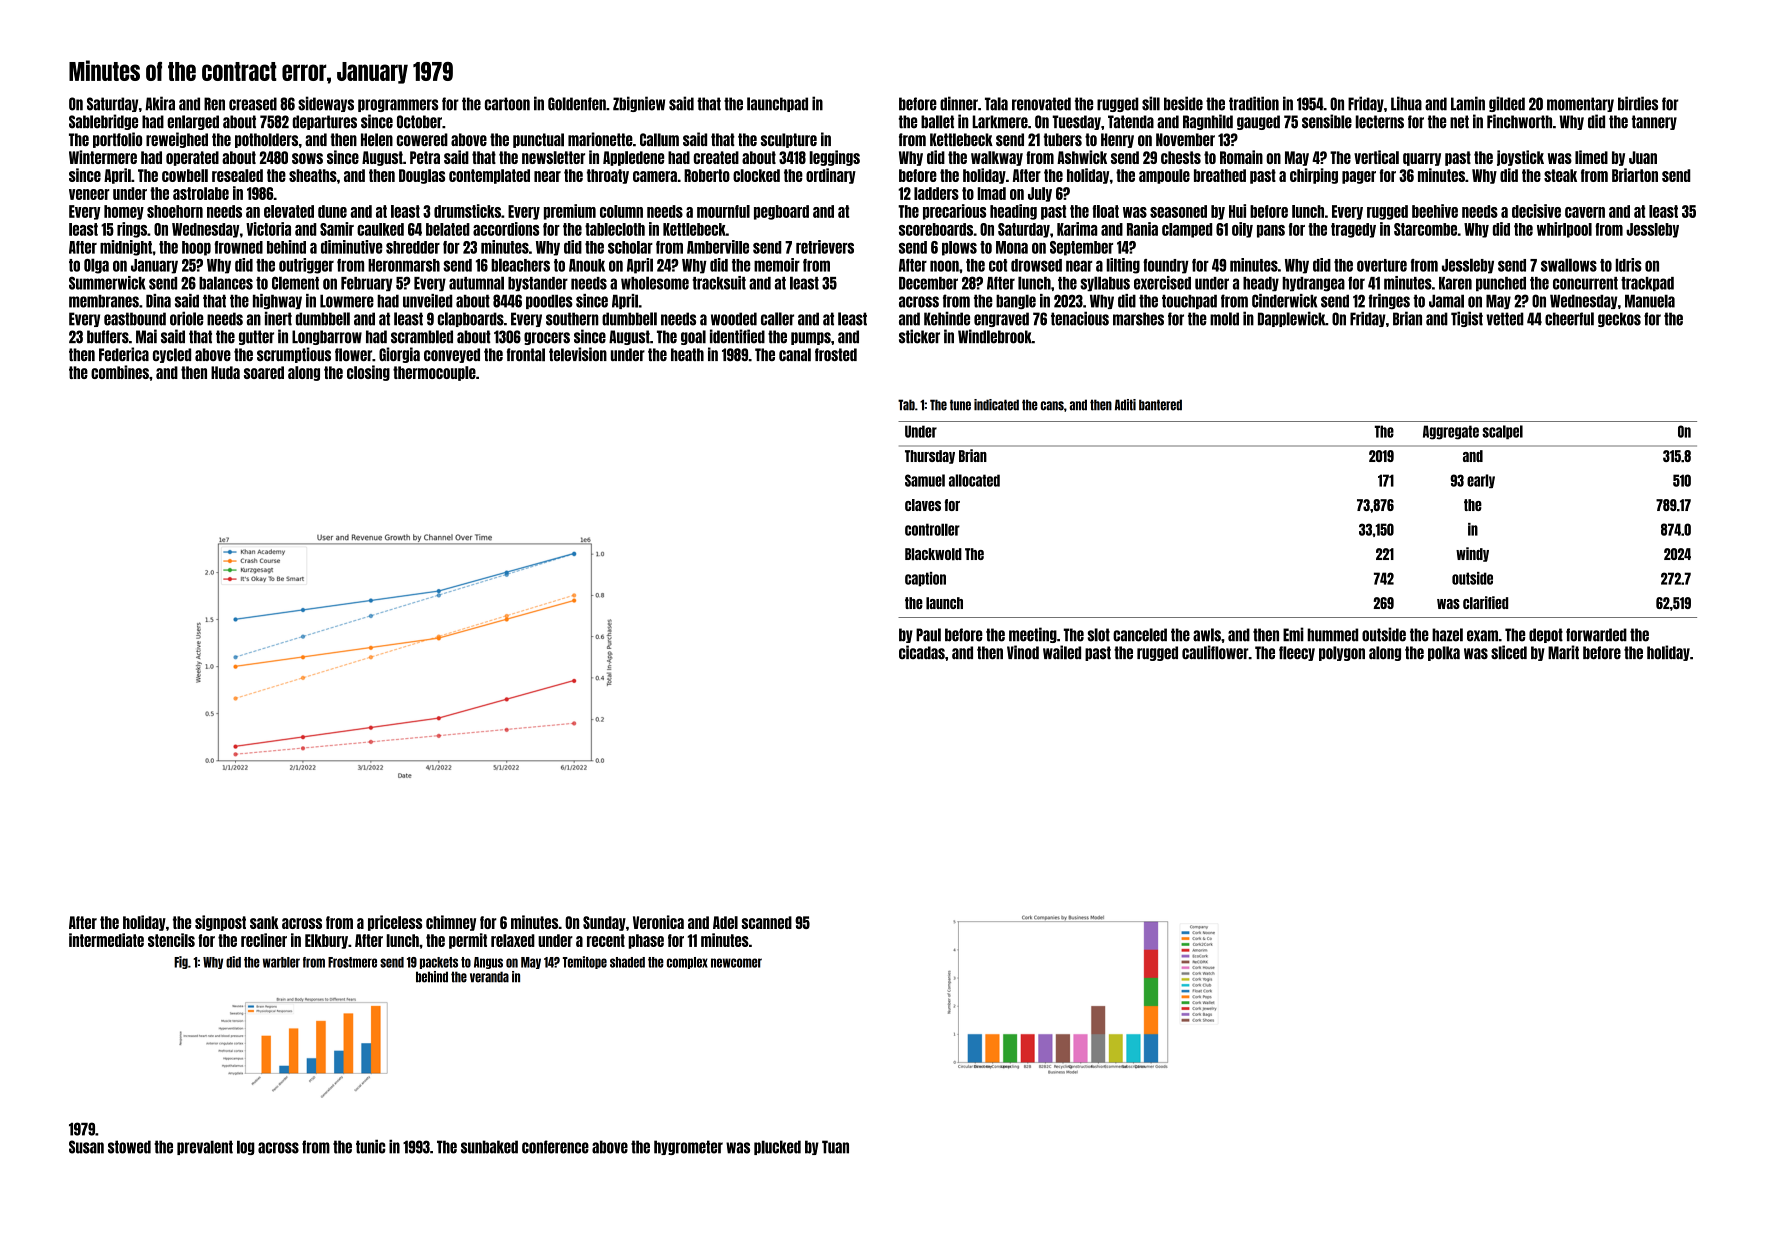 This screenshot has width=1766, height=1249. Describe the element at coordinates (777, 1147) in the screenshot. I see `plucked` at that location.
